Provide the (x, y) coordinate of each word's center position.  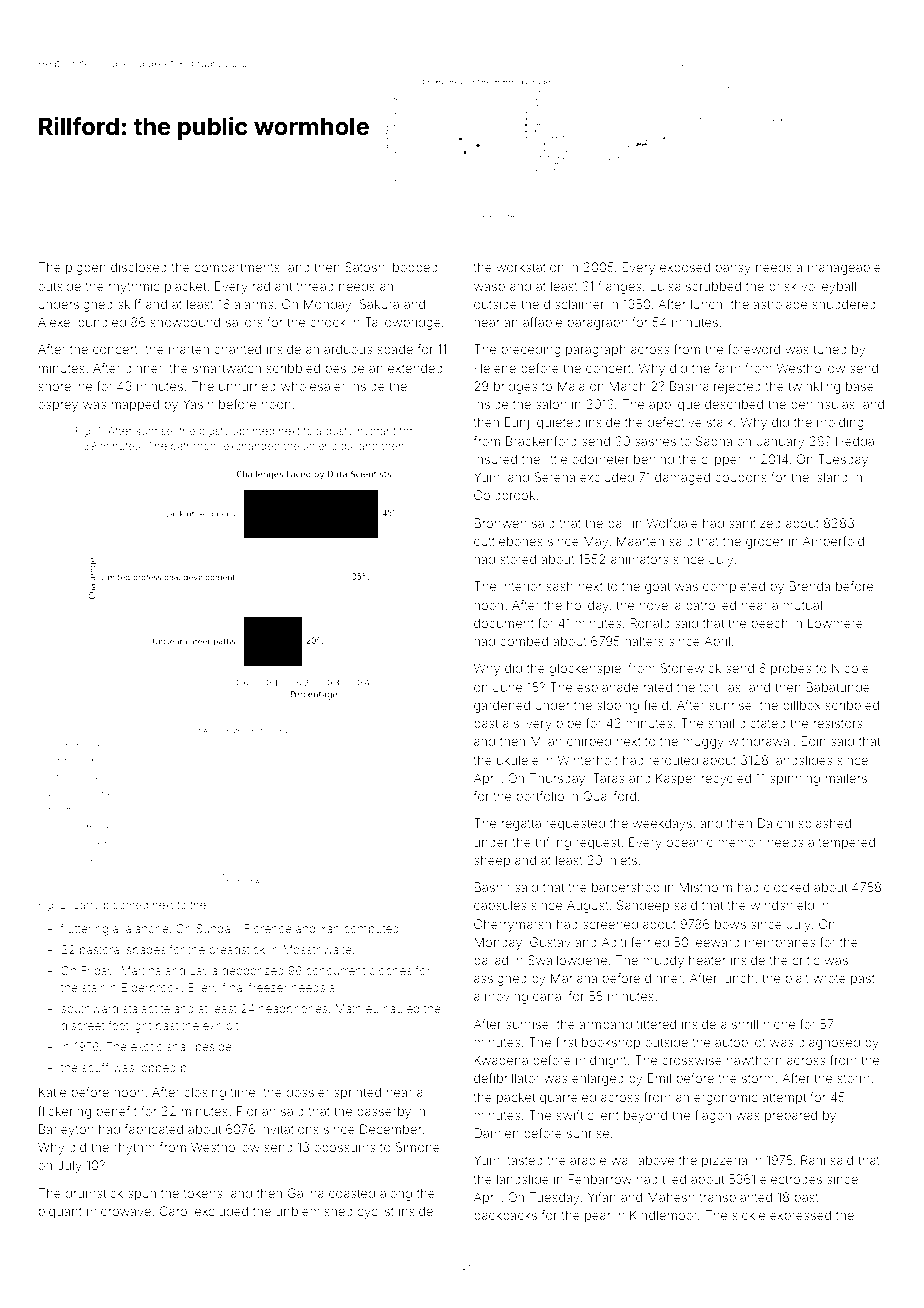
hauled (401, 1008)
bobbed (415, 267)
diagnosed (829, 1043)
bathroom (195, 446)
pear (598, 1217)
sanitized (755, 523)
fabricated (154, 1129)
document (504, 623)
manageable (844, 268)
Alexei (55, 322)
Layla (203, 972)
